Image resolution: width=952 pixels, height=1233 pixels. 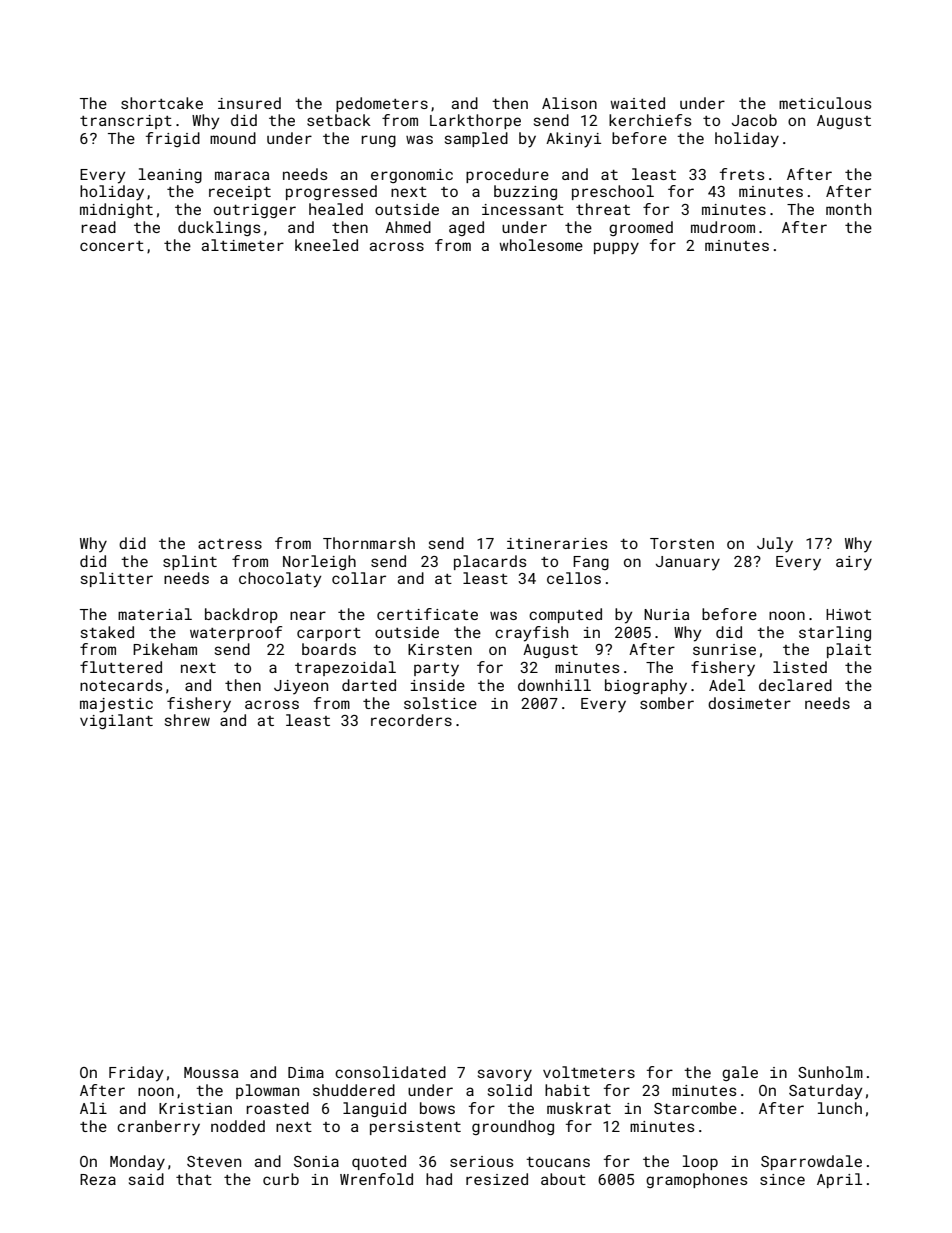 What do you see at coordinates (666, 614) in the screenshot?
I see `Nuria` at bounding box center [666, 614].
